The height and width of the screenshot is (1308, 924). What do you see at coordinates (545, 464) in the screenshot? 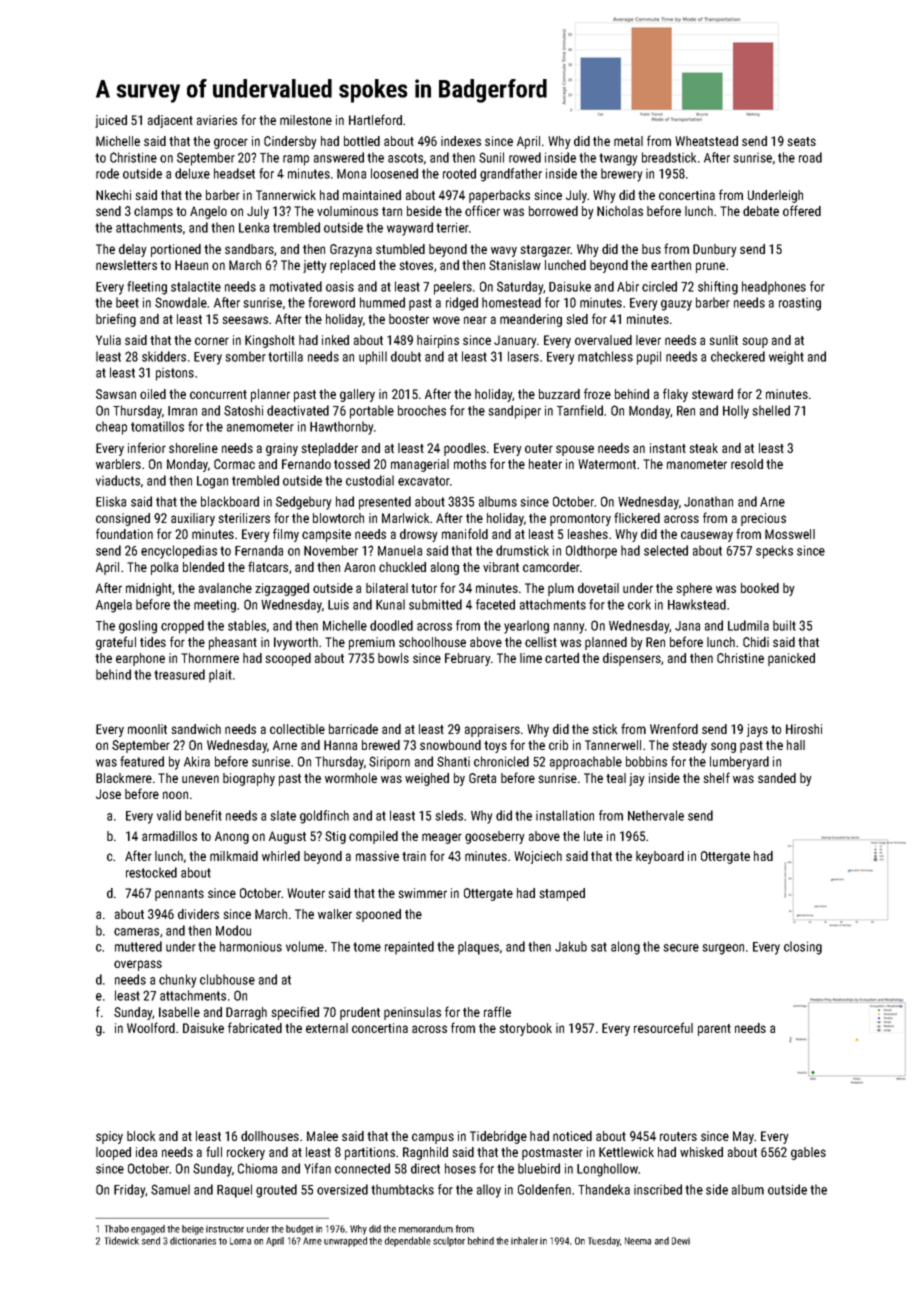
I see `heater` at bounding box center [545, 464].
